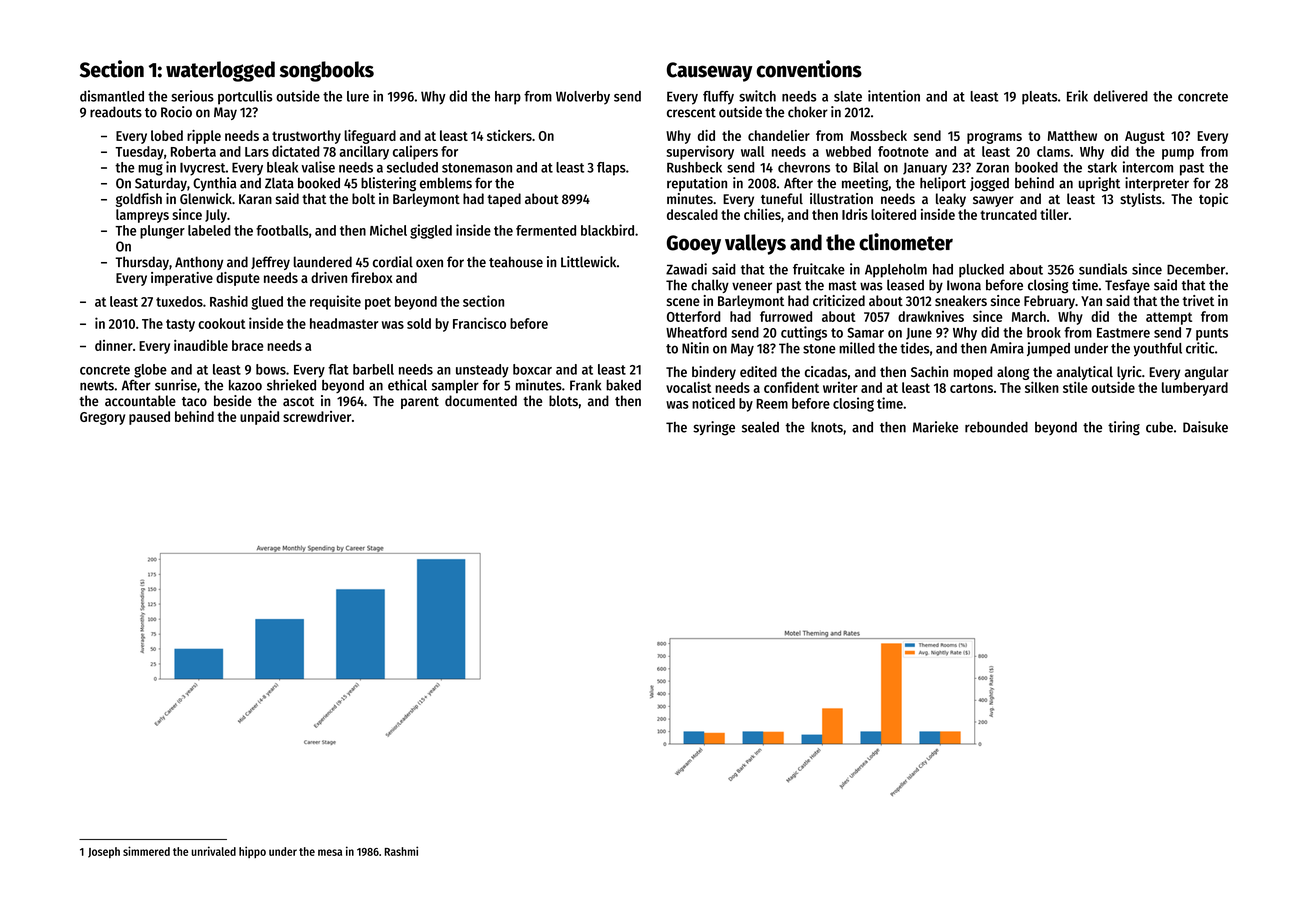 This screenshot has height=924, width=1308. Describe the element at coordinates (102, 418) in the screenshot. I see `Gregory` at that location.
